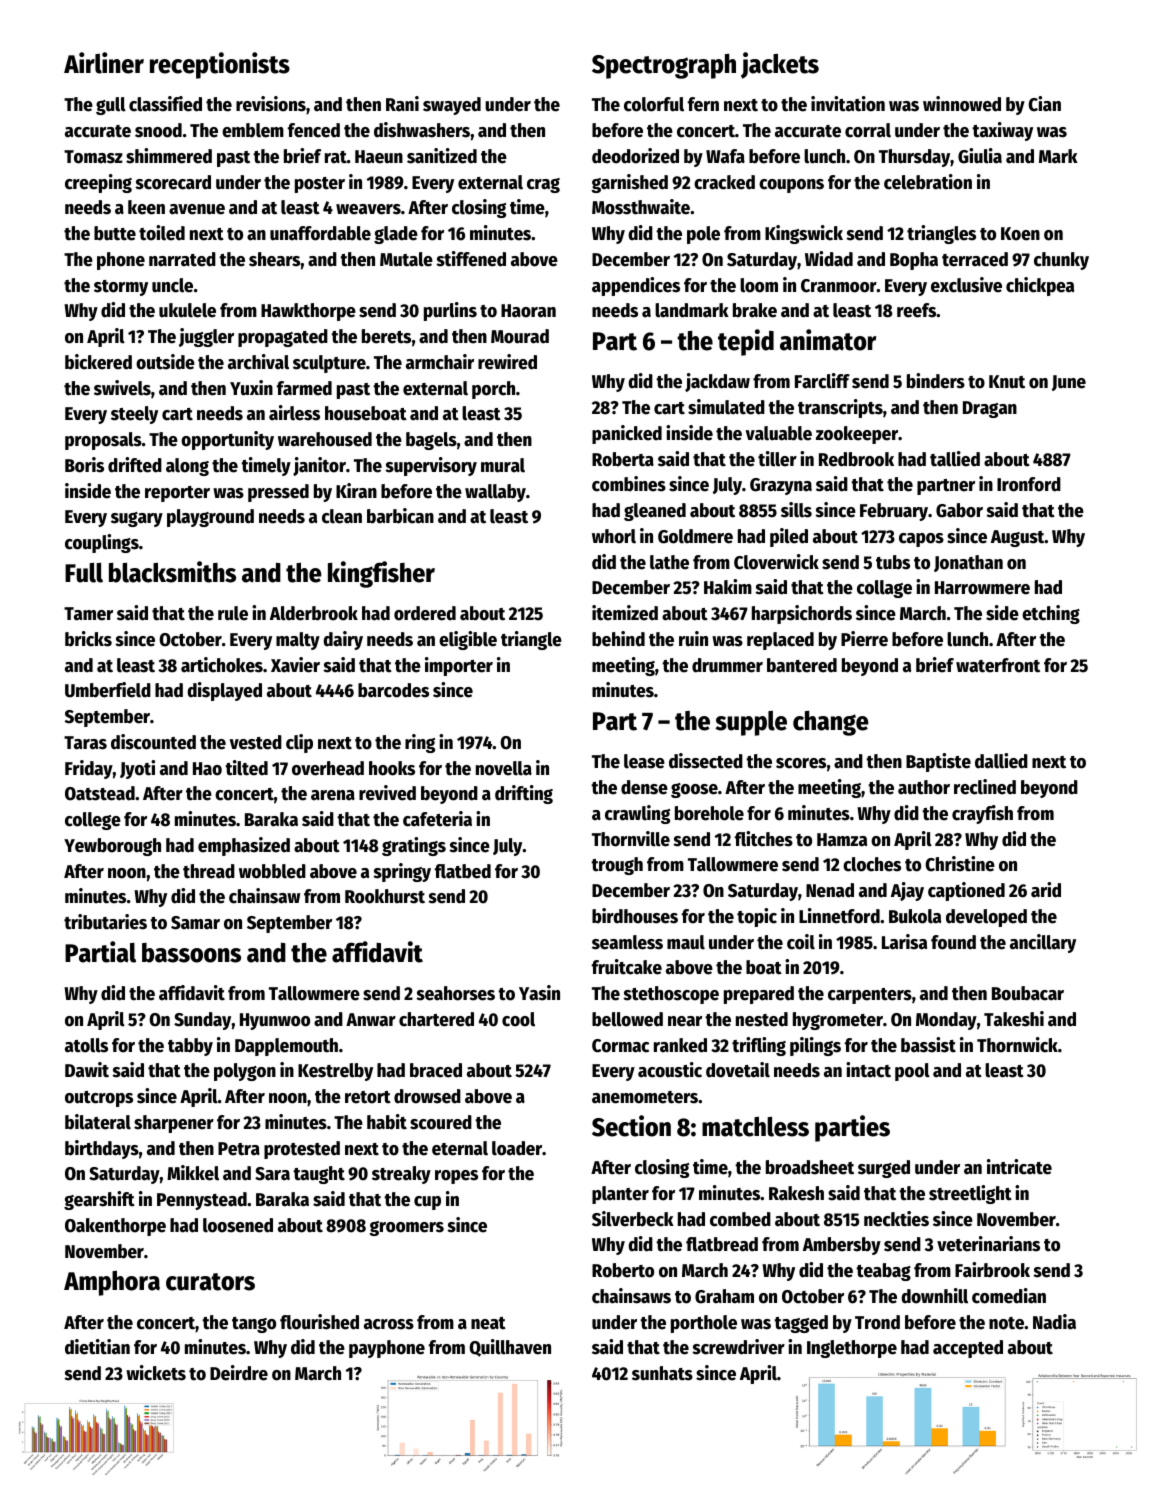 The image size is (1155, 1494). Describe the element at coordinates (1007, 382) in the screenshot. I see `Knut` at that location.
